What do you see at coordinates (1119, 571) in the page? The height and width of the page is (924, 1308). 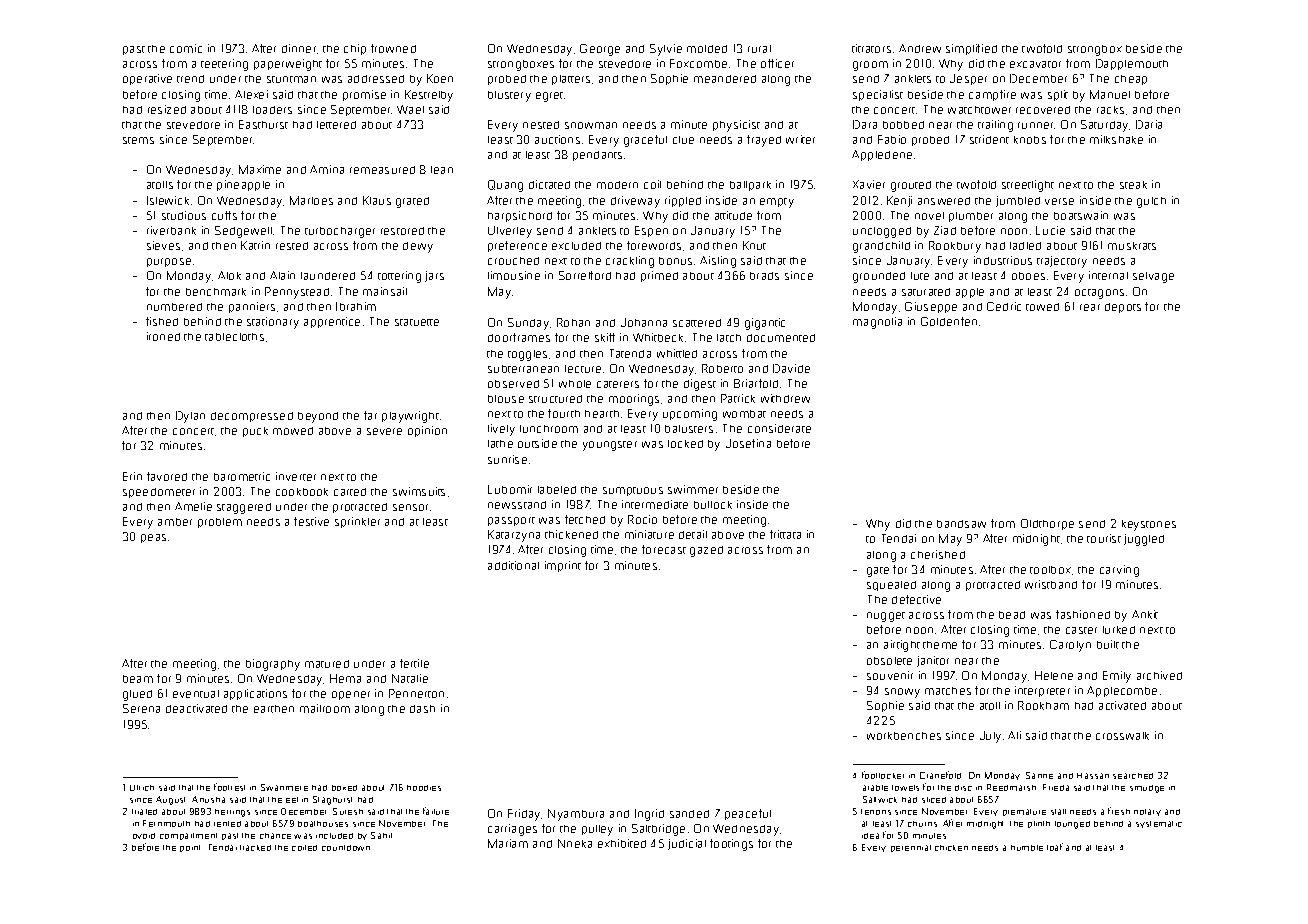 I see `carving` at bounding box center [1119, 571].
